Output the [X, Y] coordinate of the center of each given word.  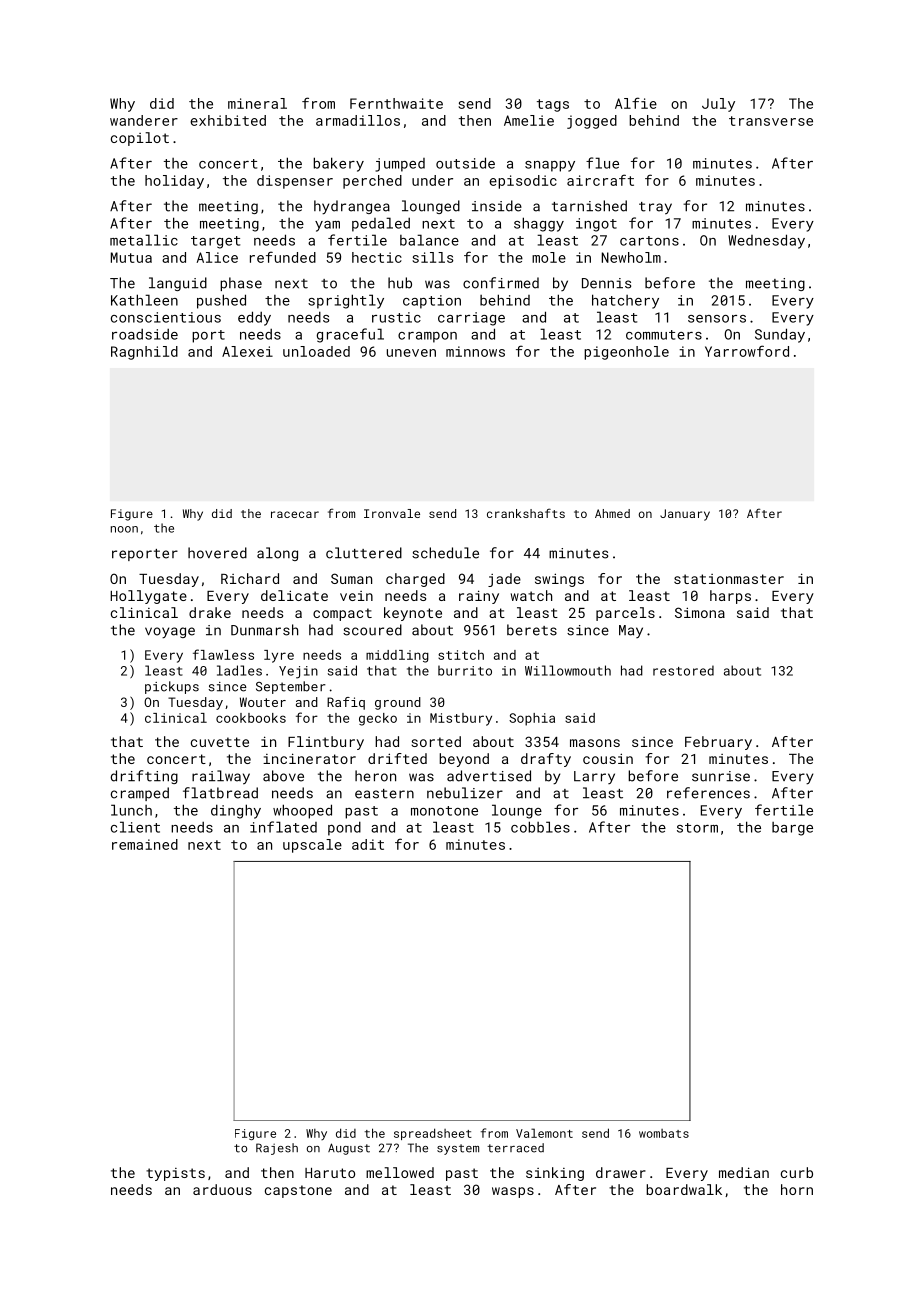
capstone [298, 1191]
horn [797, 1189]
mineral [257, 103]
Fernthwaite [396, 103]
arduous [222, 1189]
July [718, 105]
